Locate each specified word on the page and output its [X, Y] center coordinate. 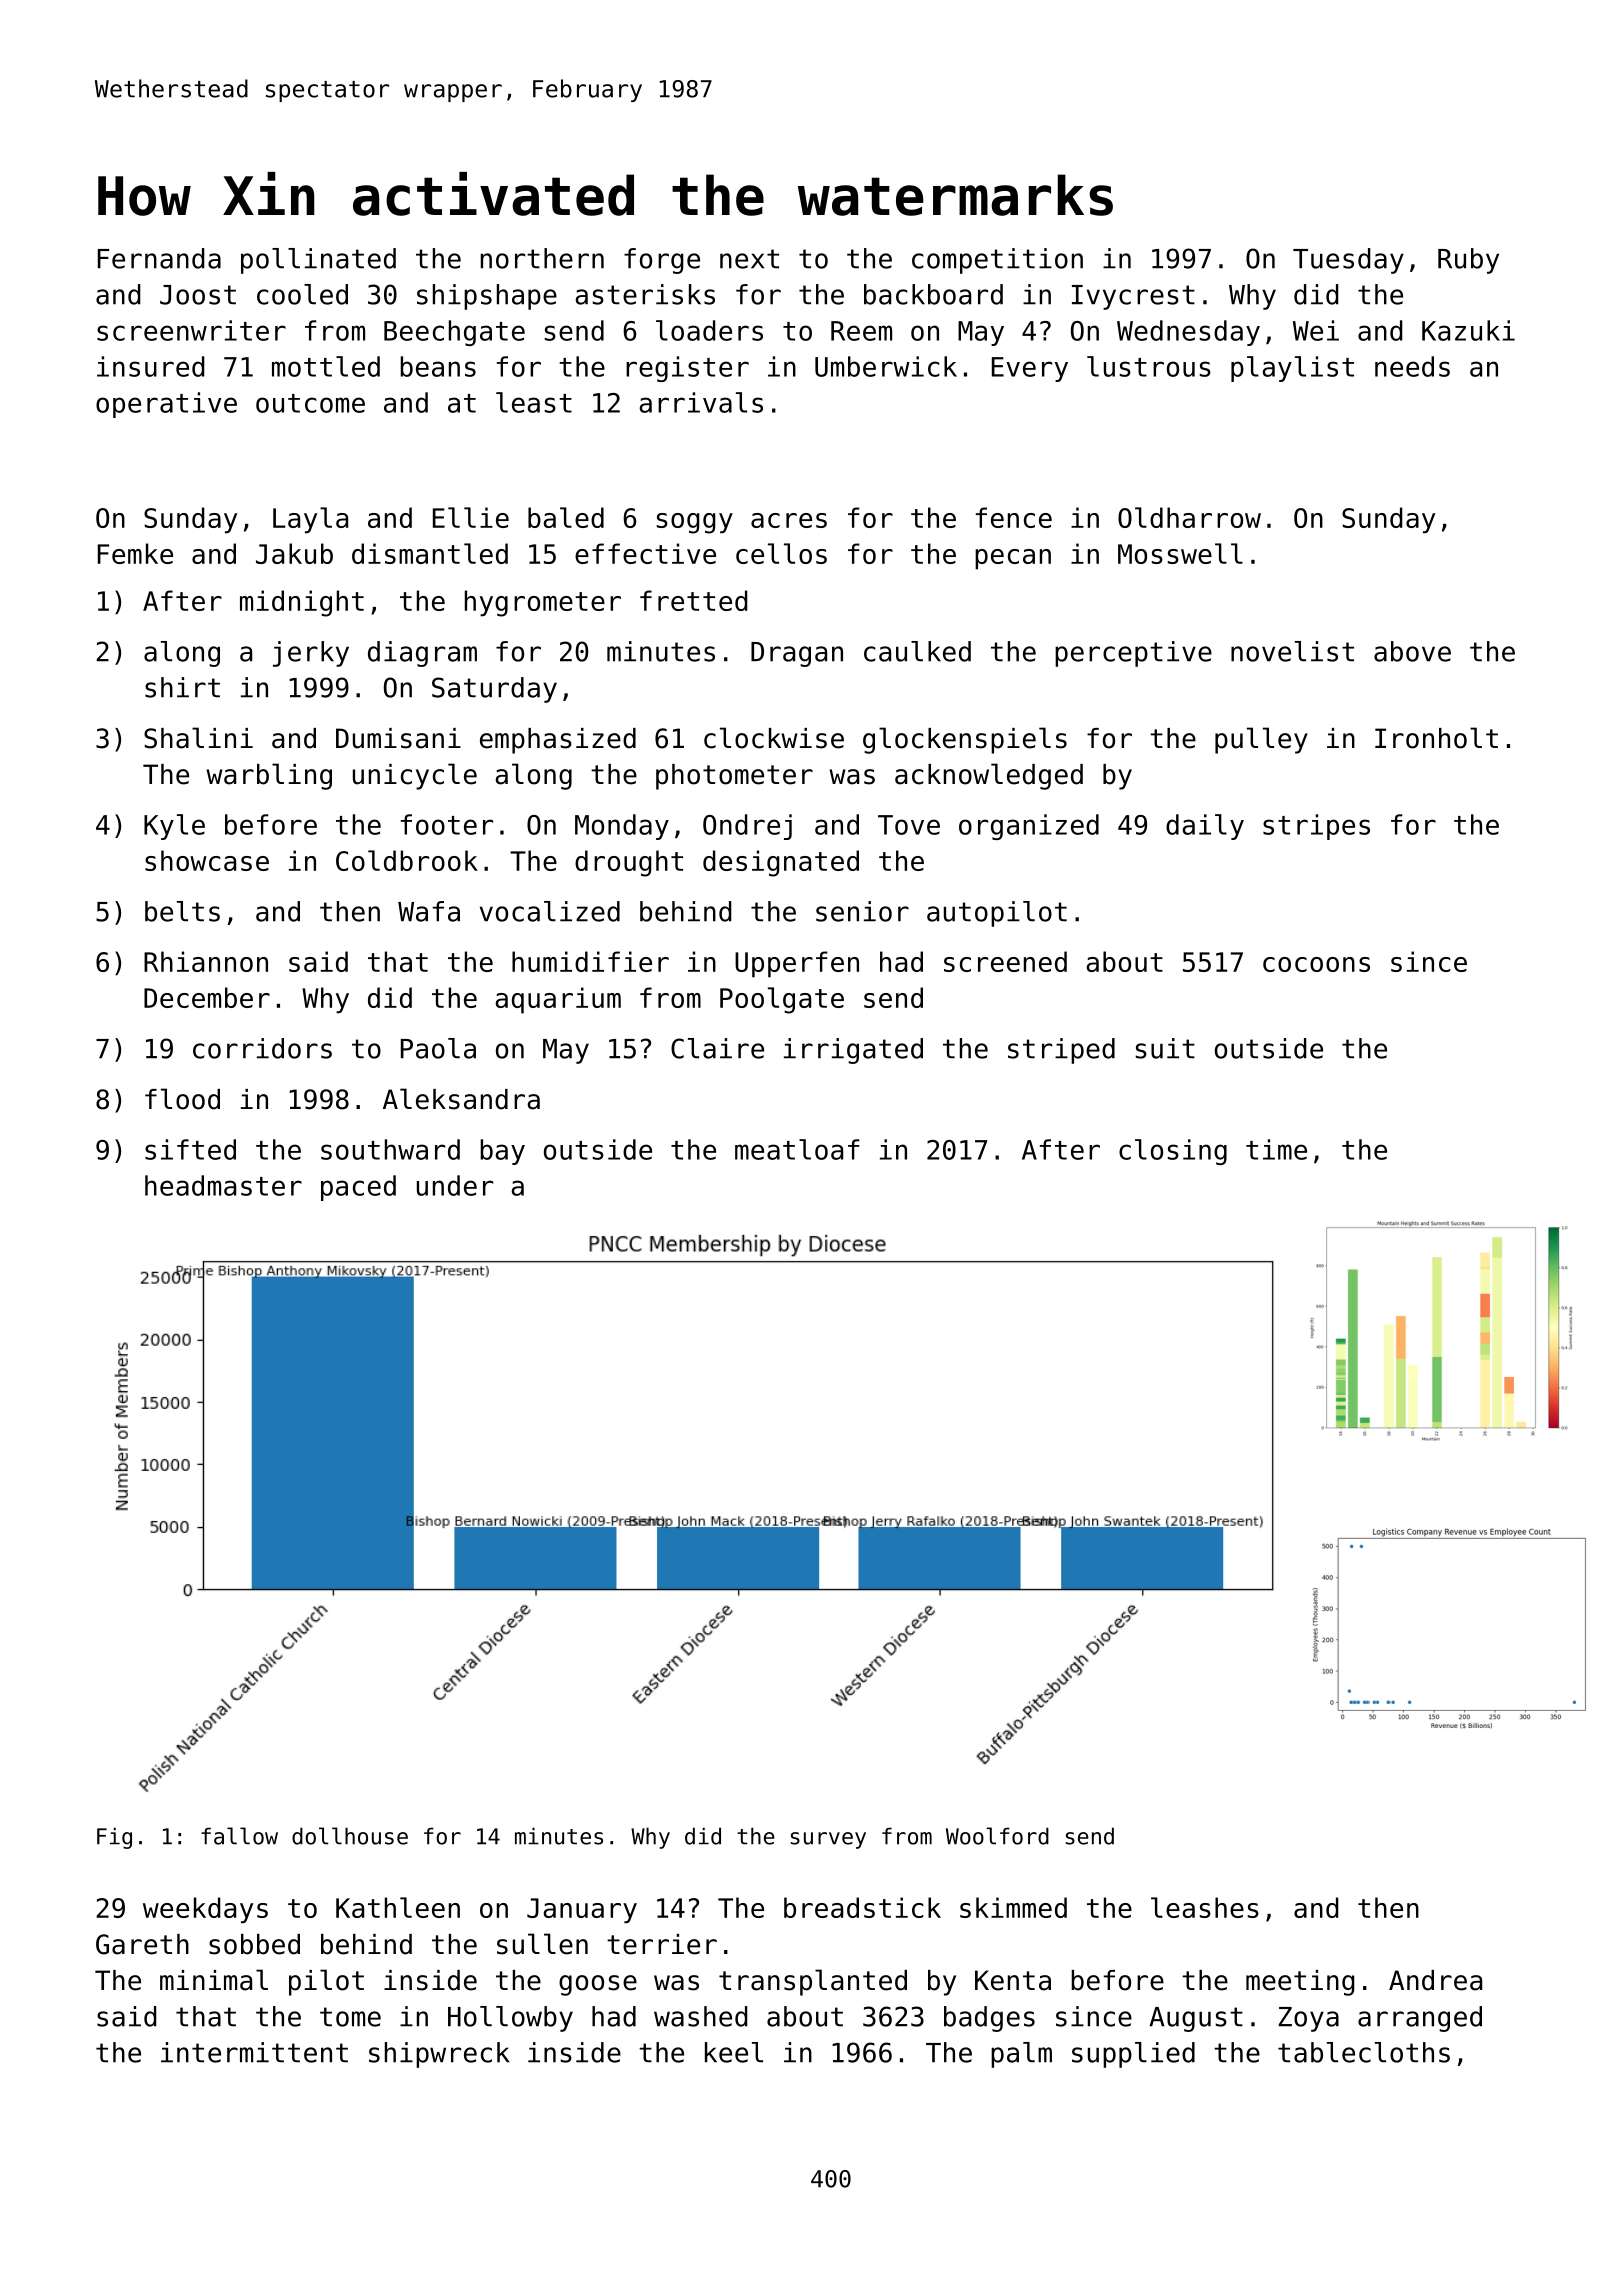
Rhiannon [206, 961]
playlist [1292, 369]
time [1276, 1149]
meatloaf [797, 1149]
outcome [310, 403]
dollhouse [350, 1836]
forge [662, 261]
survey [828, 1840]
